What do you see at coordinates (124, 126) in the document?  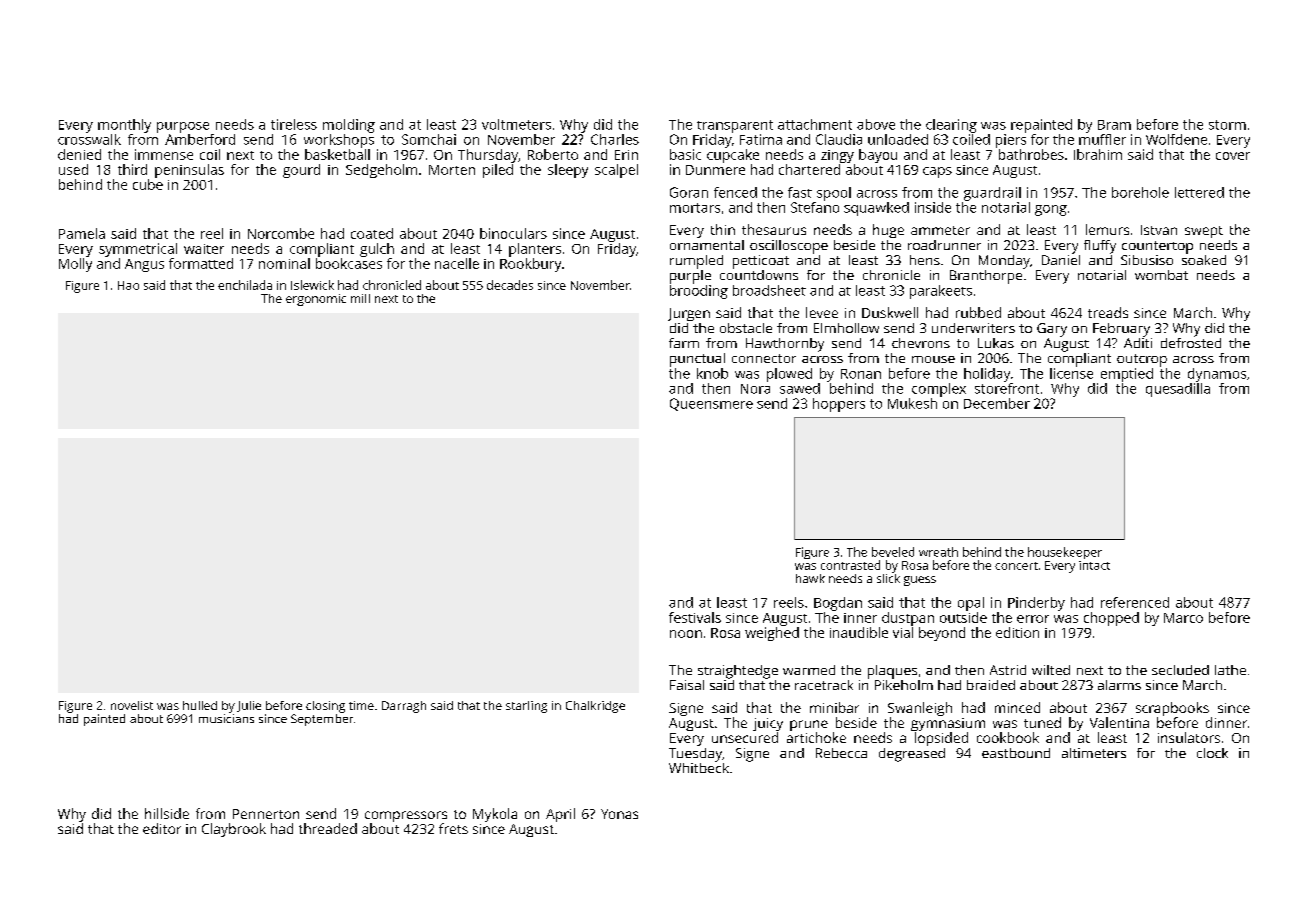 I see `monthly` at bounding box center [124, 126].
